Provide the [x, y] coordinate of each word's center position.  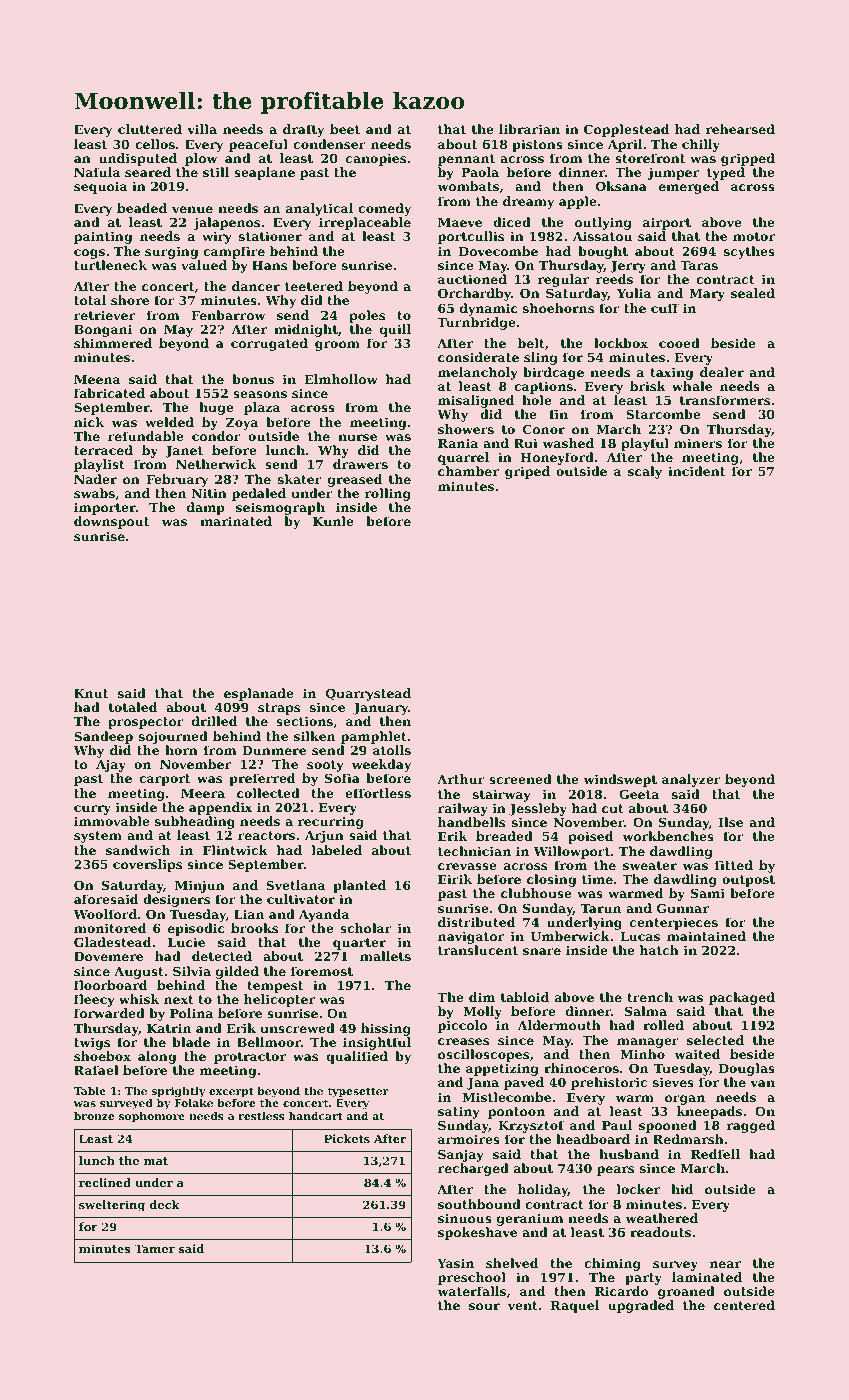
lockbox [621, 343]
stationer [270, 236]
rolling [388, 494]
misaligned [476, 401]
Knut [91, 693]
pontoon [516, 1113]
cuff [665, 308]
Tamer [154, 1248]
